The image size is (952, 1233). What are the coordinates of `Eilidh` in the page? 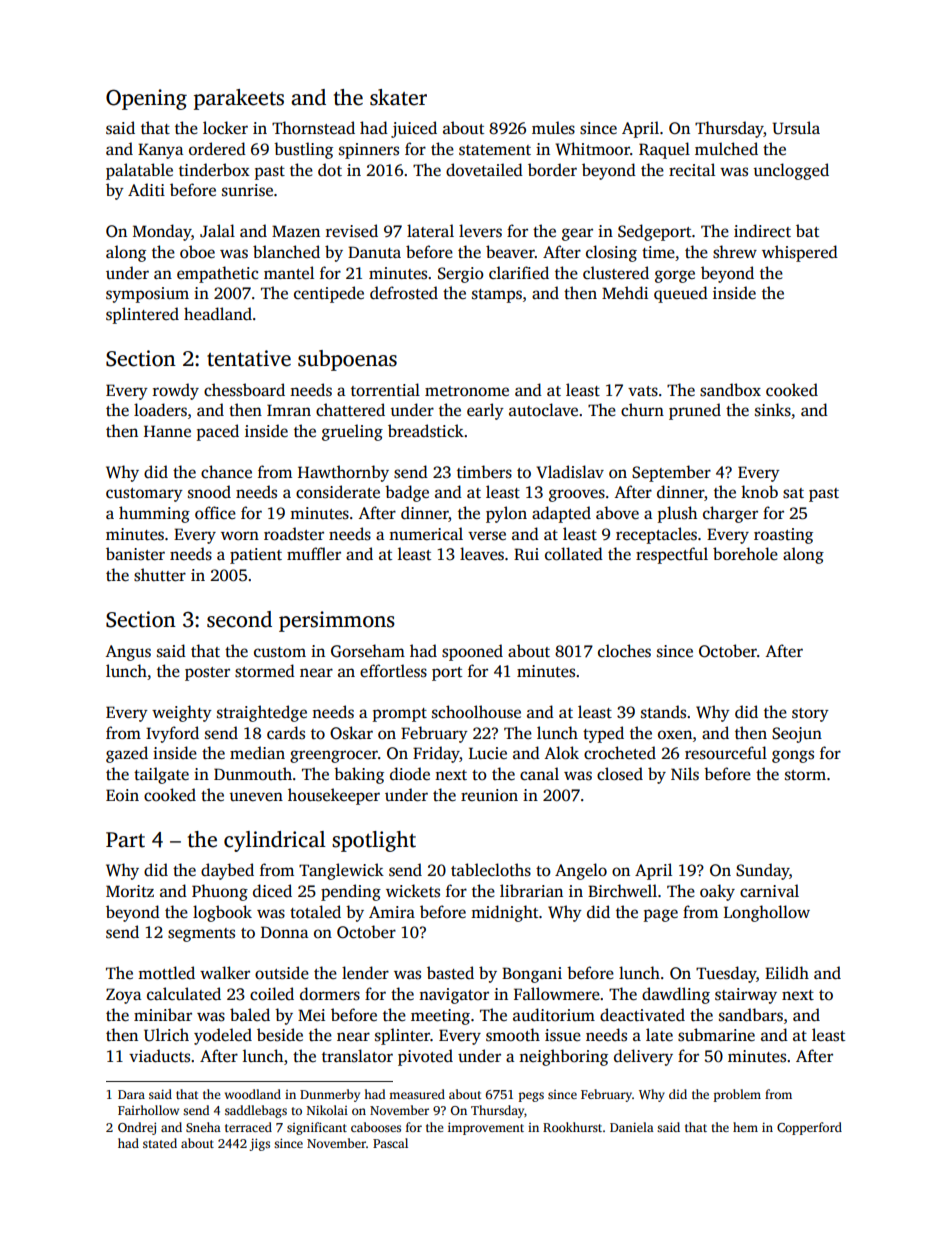 It's located at (787, 973).
